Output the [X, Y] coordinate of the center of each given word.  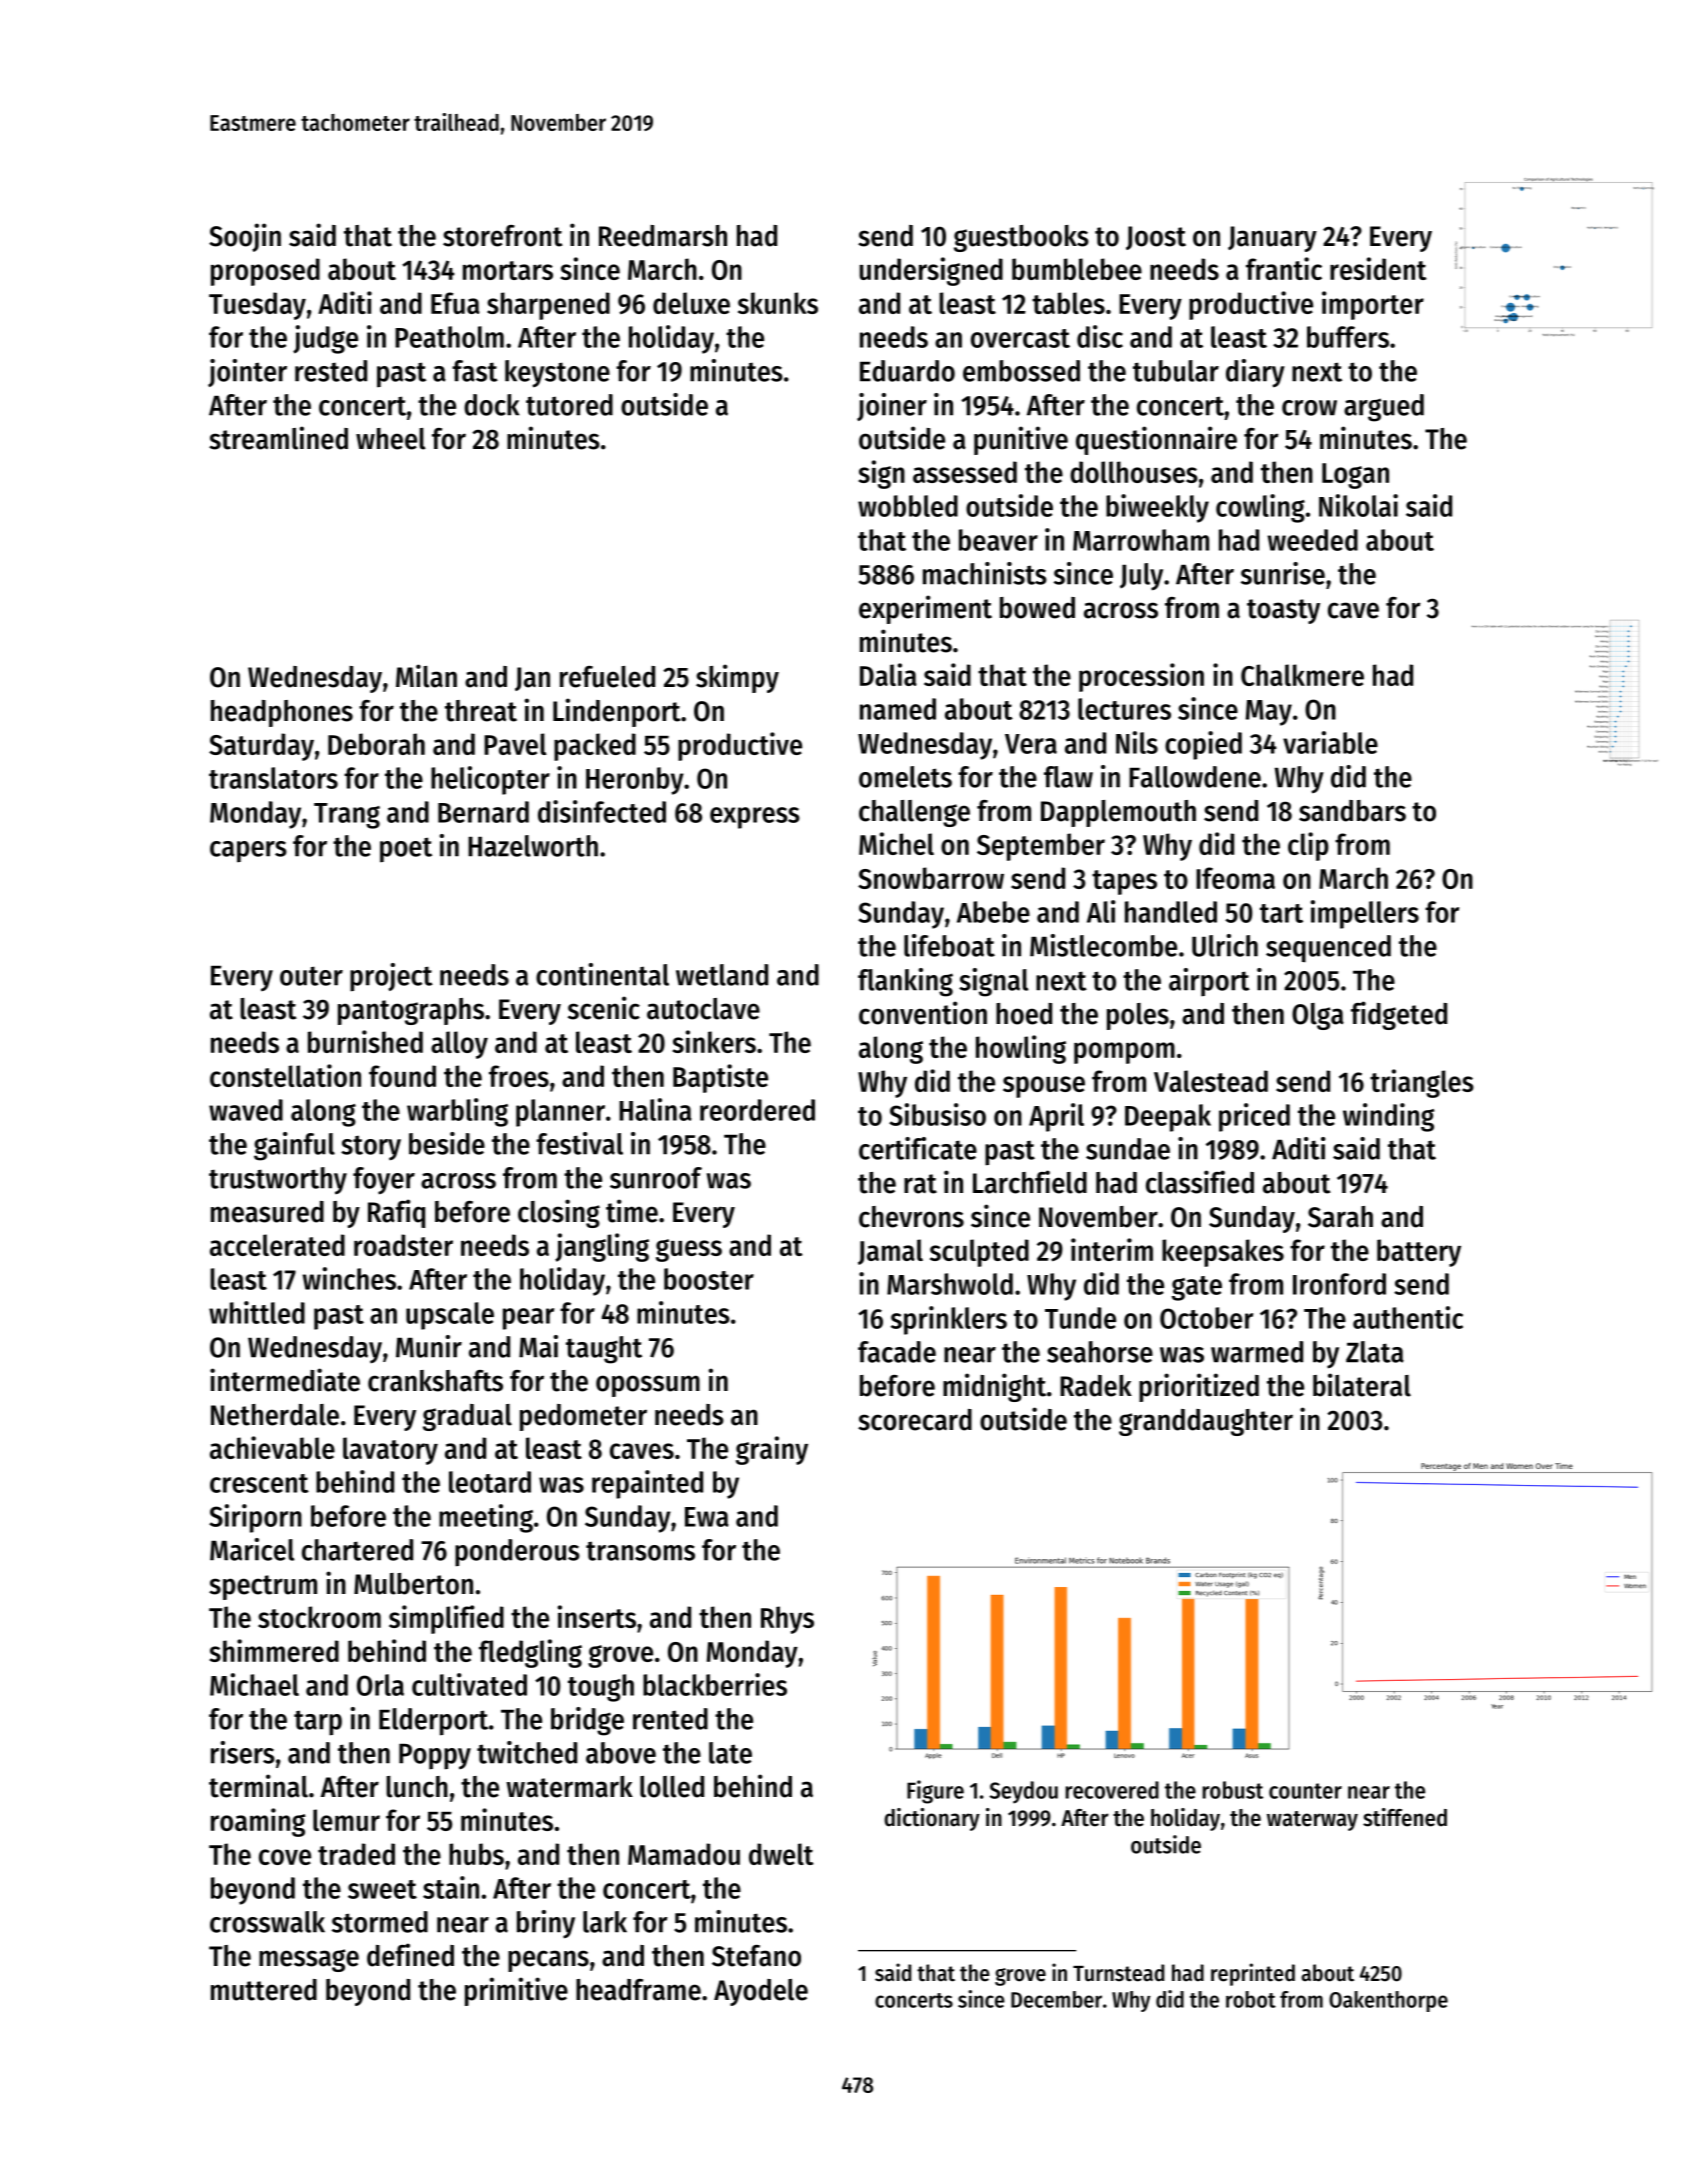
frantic [1284, 268]
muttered [264, 1990]
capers [248, 852]
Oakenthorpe [1388, 2001]
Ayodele [761, 1992]
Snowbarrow [931, 878]
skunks [778, 303]
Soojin [245, 237]
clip [1308, 846]
